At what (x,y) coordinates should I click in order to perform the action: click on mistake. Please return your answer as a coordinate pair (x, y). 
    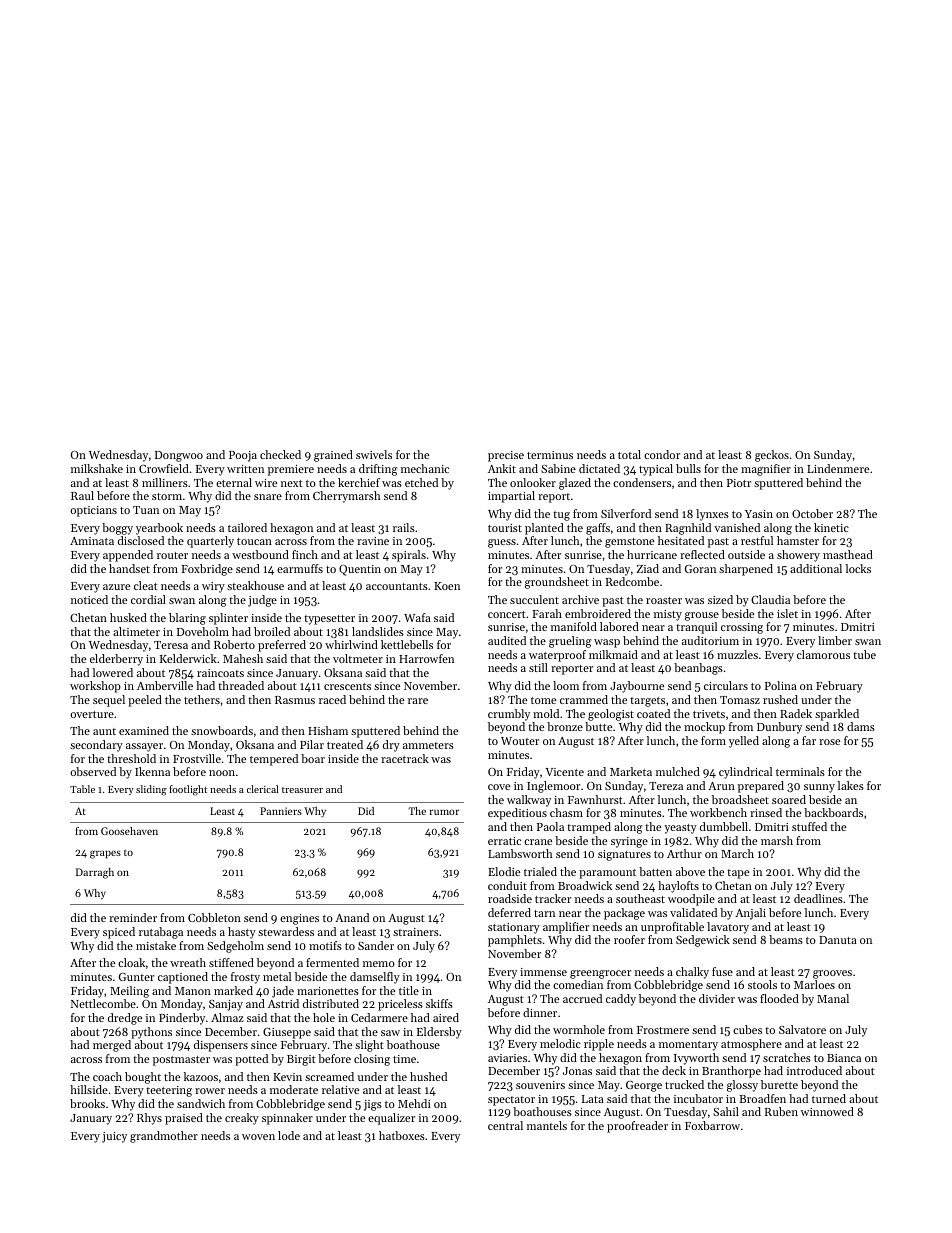
    Looking at the image, I should click on (156, 945).
